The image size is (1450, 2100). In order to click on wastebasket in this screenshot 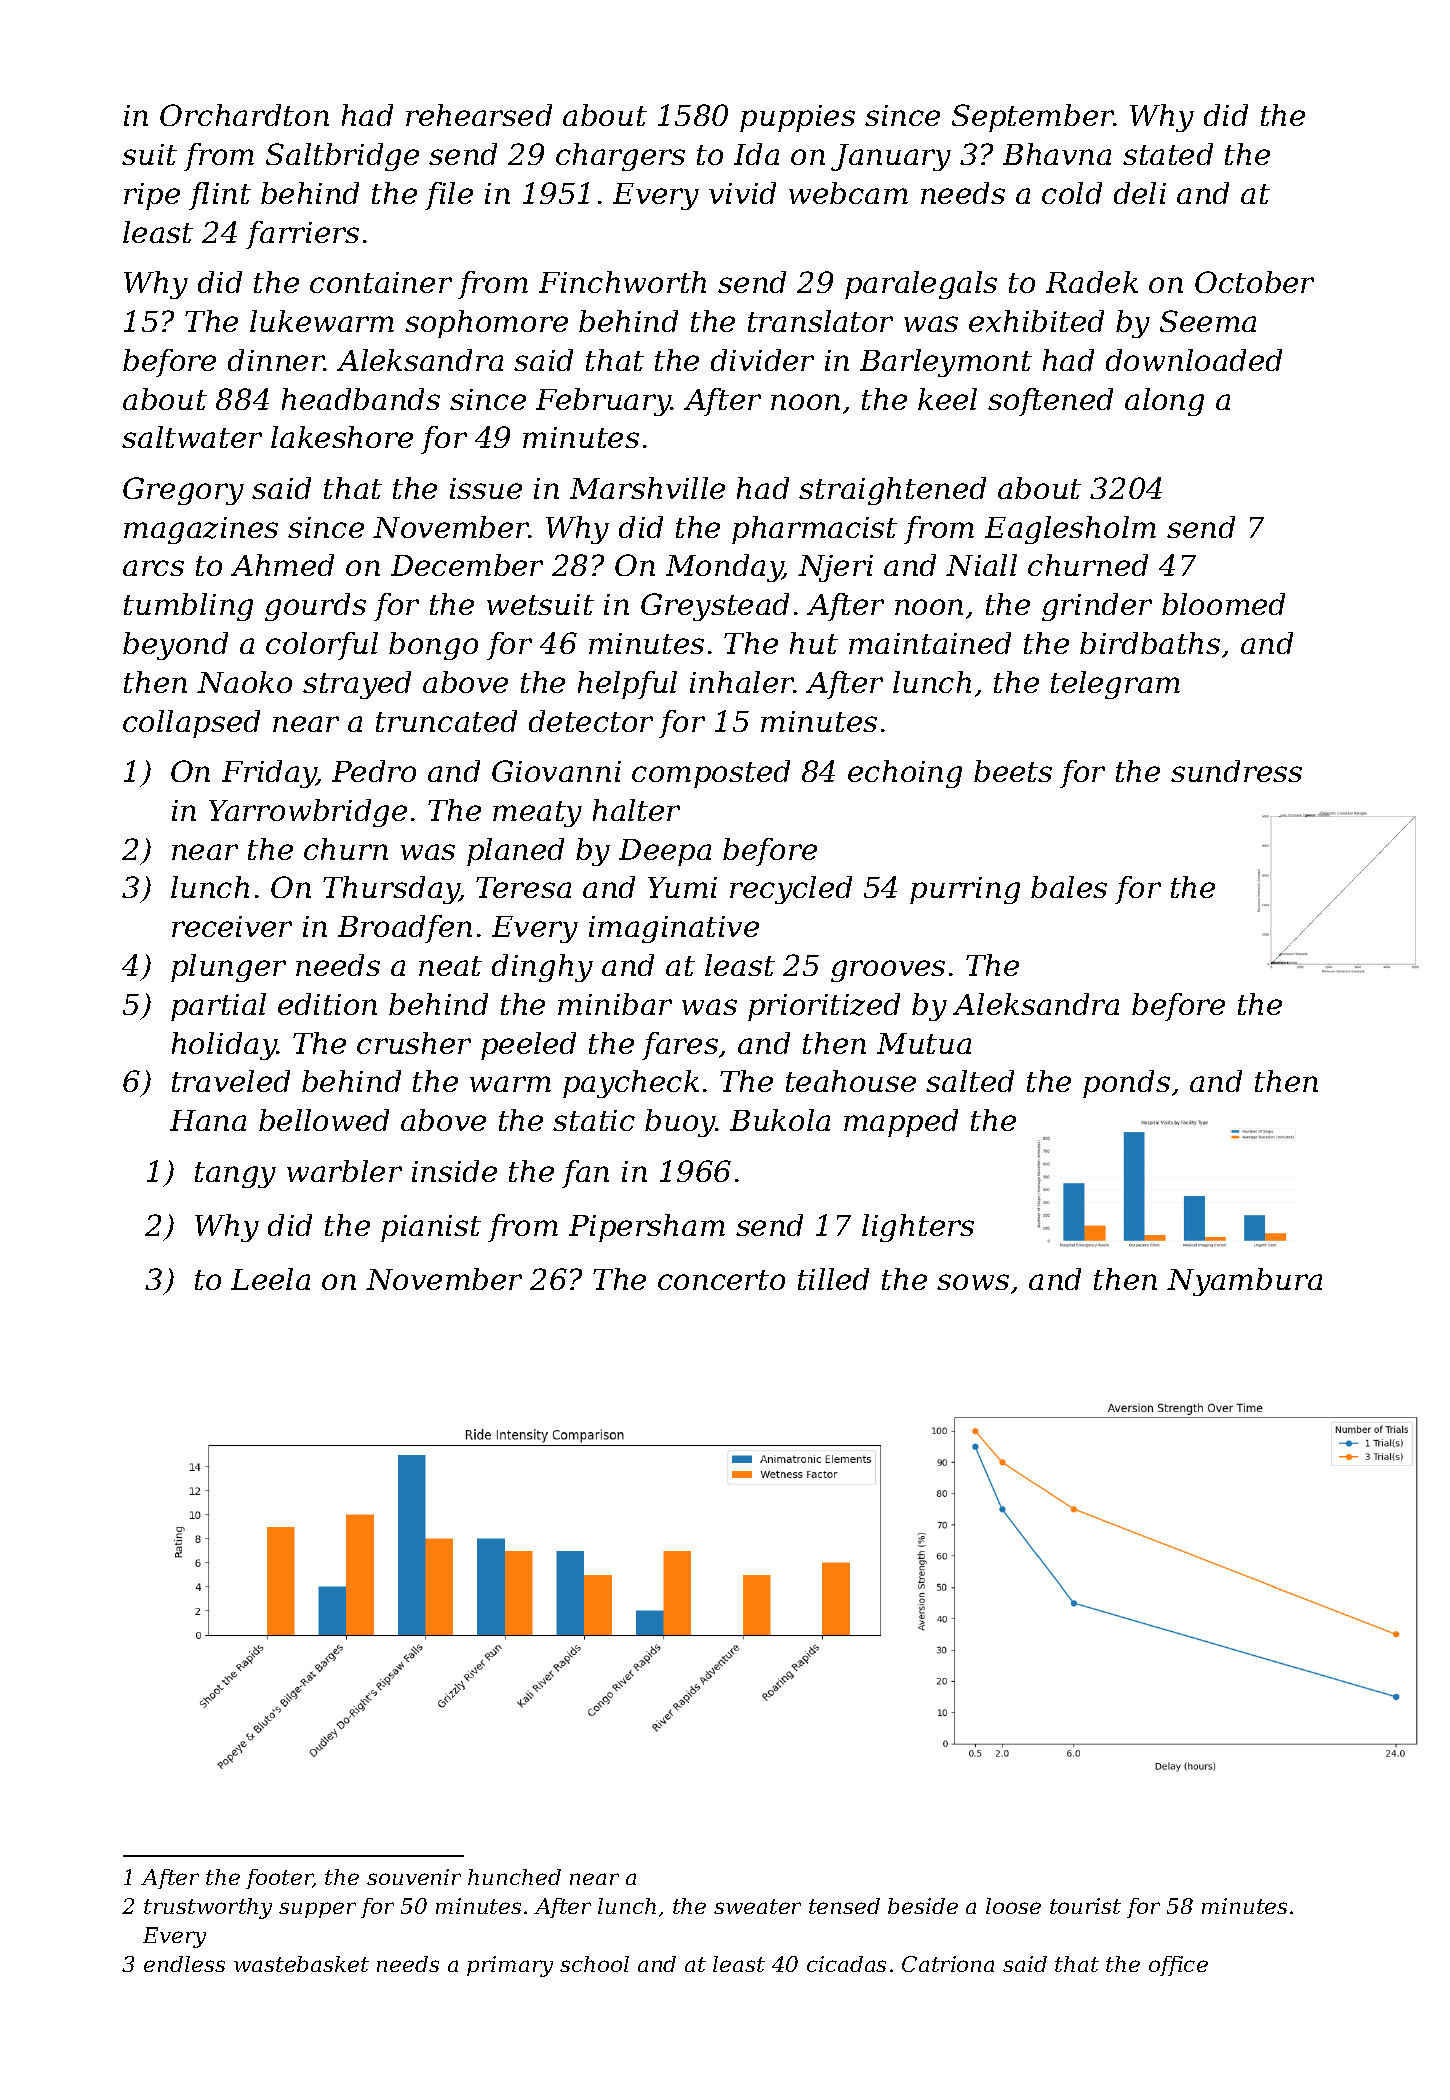, I will do `click(301, 1964)`.
